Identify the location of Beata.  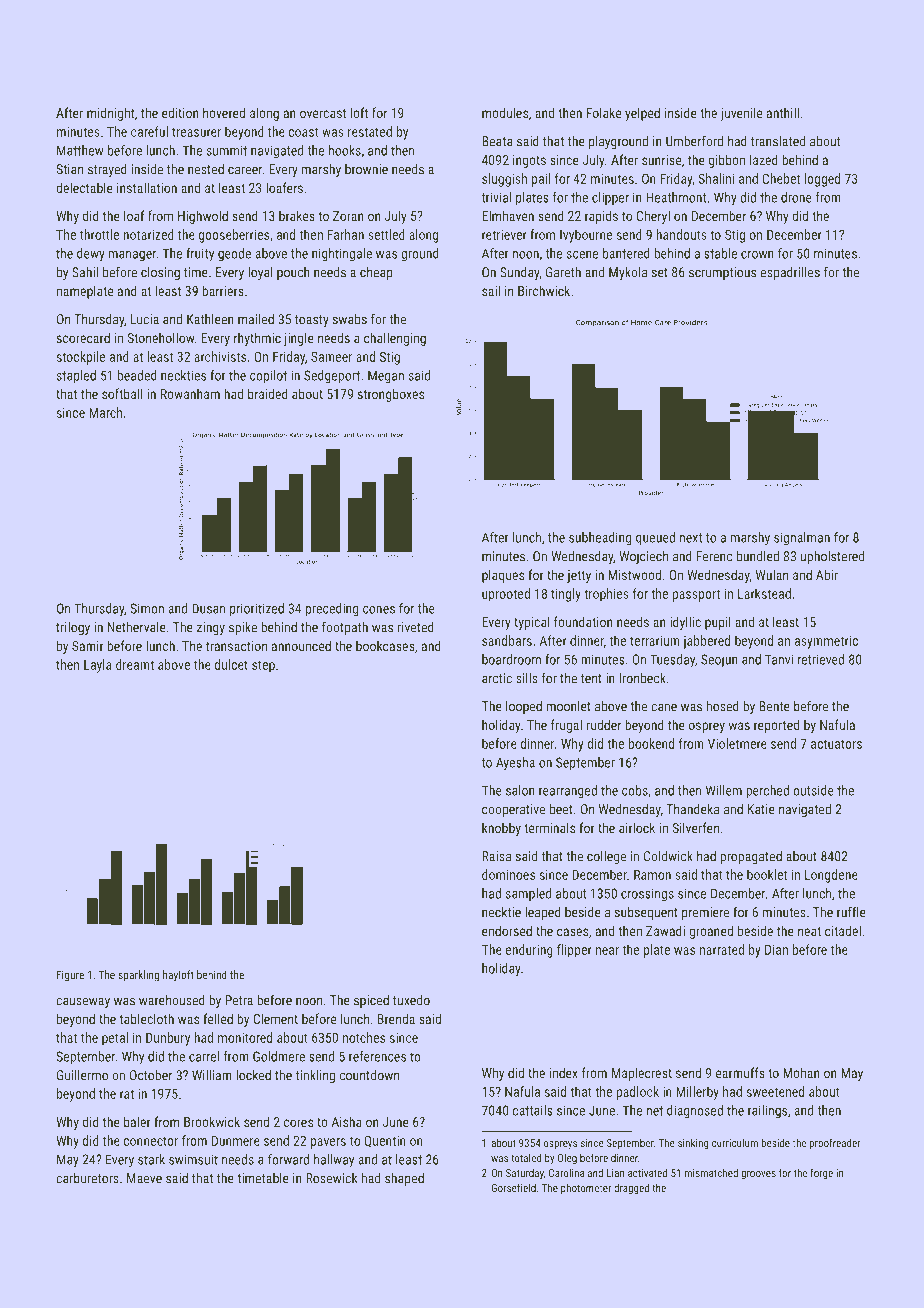
(497, 141).
